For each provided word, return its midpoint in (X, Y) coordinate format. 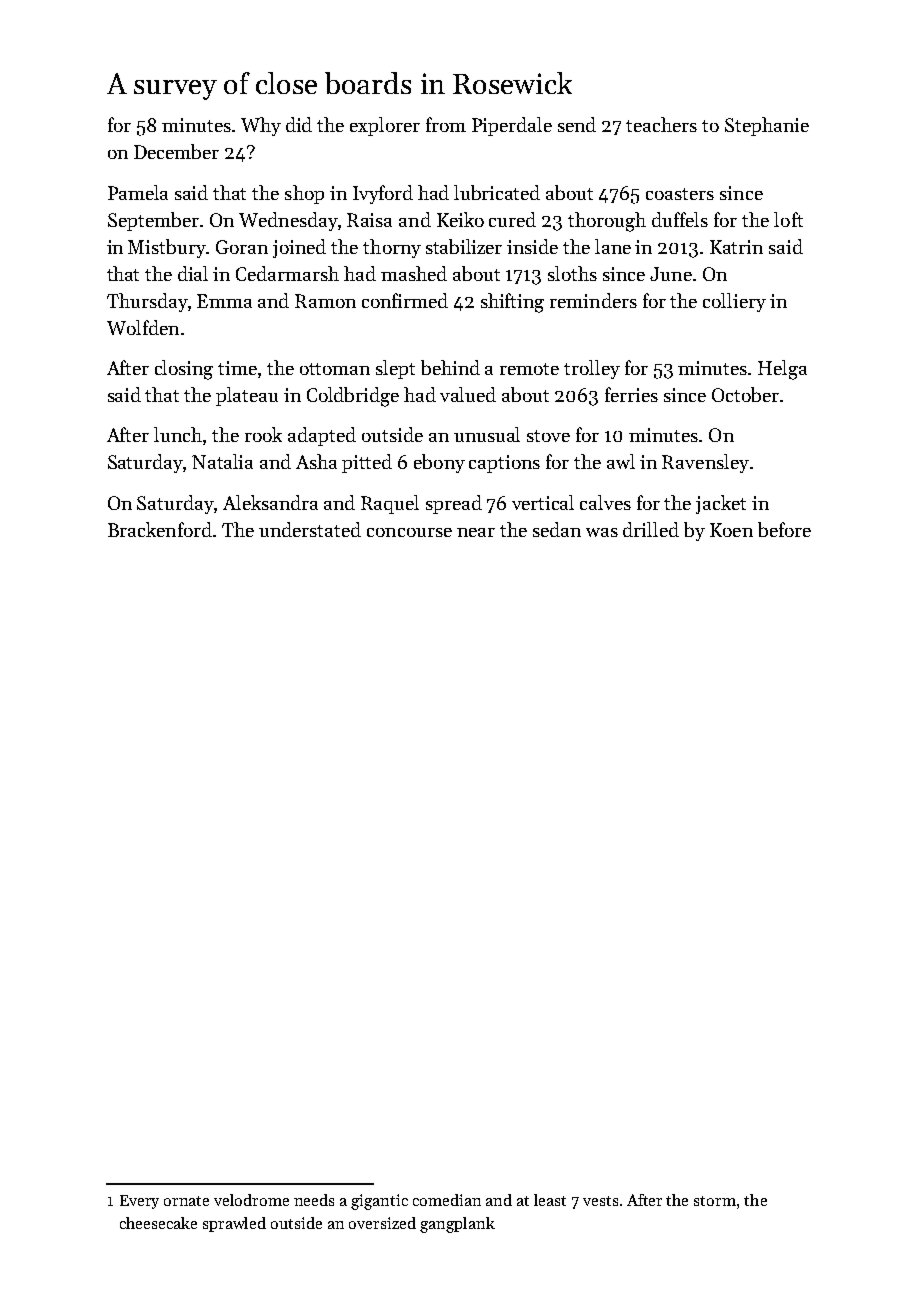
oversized (382, 1223)
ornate (186, 1201)
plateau (247, 396)
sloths (572, 273)
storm (715, 1201)
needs (314, 1200)
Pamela (138, 192)
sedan (557, 529)
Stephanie (767, 126)
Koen (731, 530)
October (745, 394)
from (446, 124)
